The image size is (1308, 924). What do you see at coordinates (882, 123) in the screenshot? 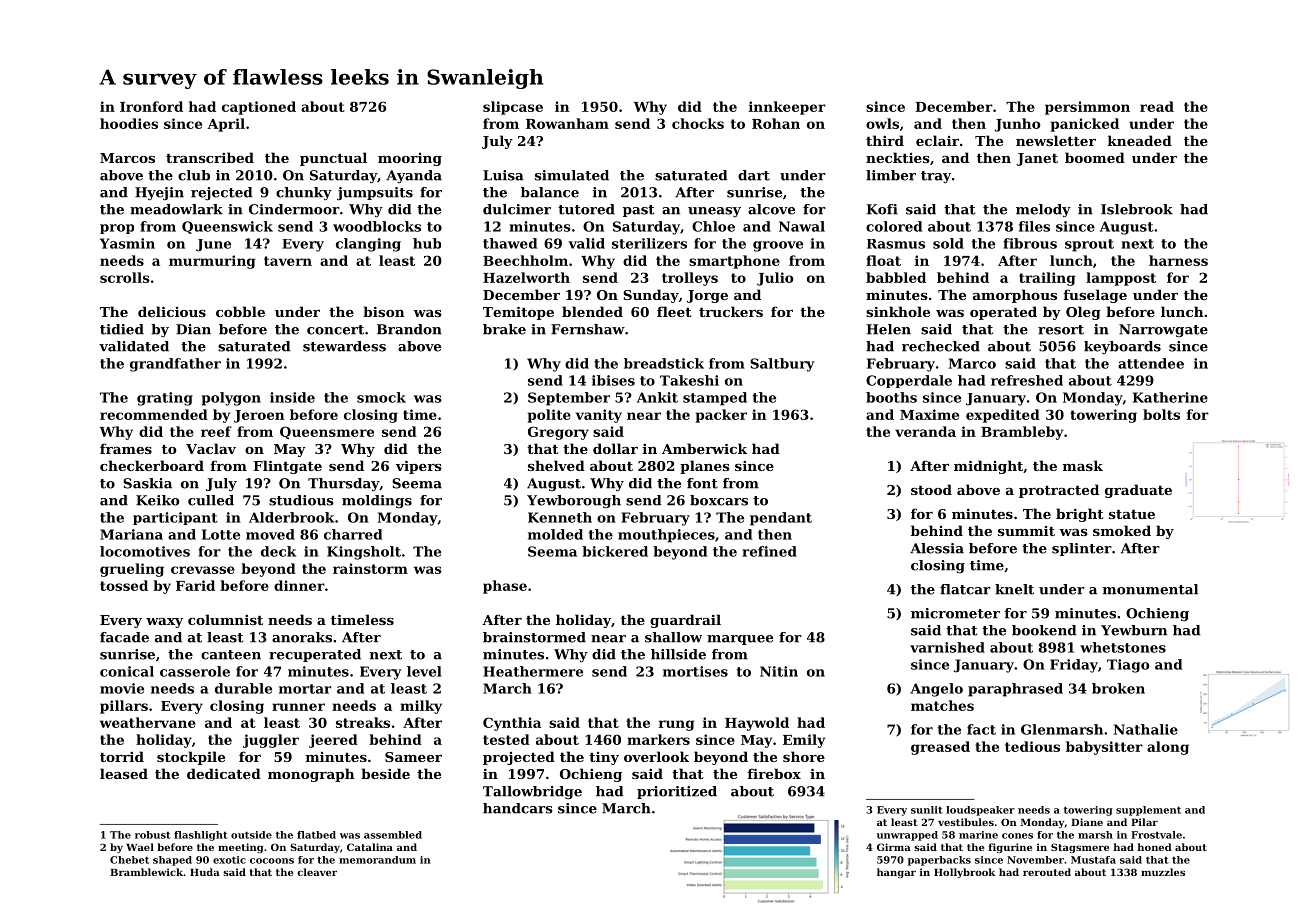
I see `owls` at bounding box center [882, 123].
